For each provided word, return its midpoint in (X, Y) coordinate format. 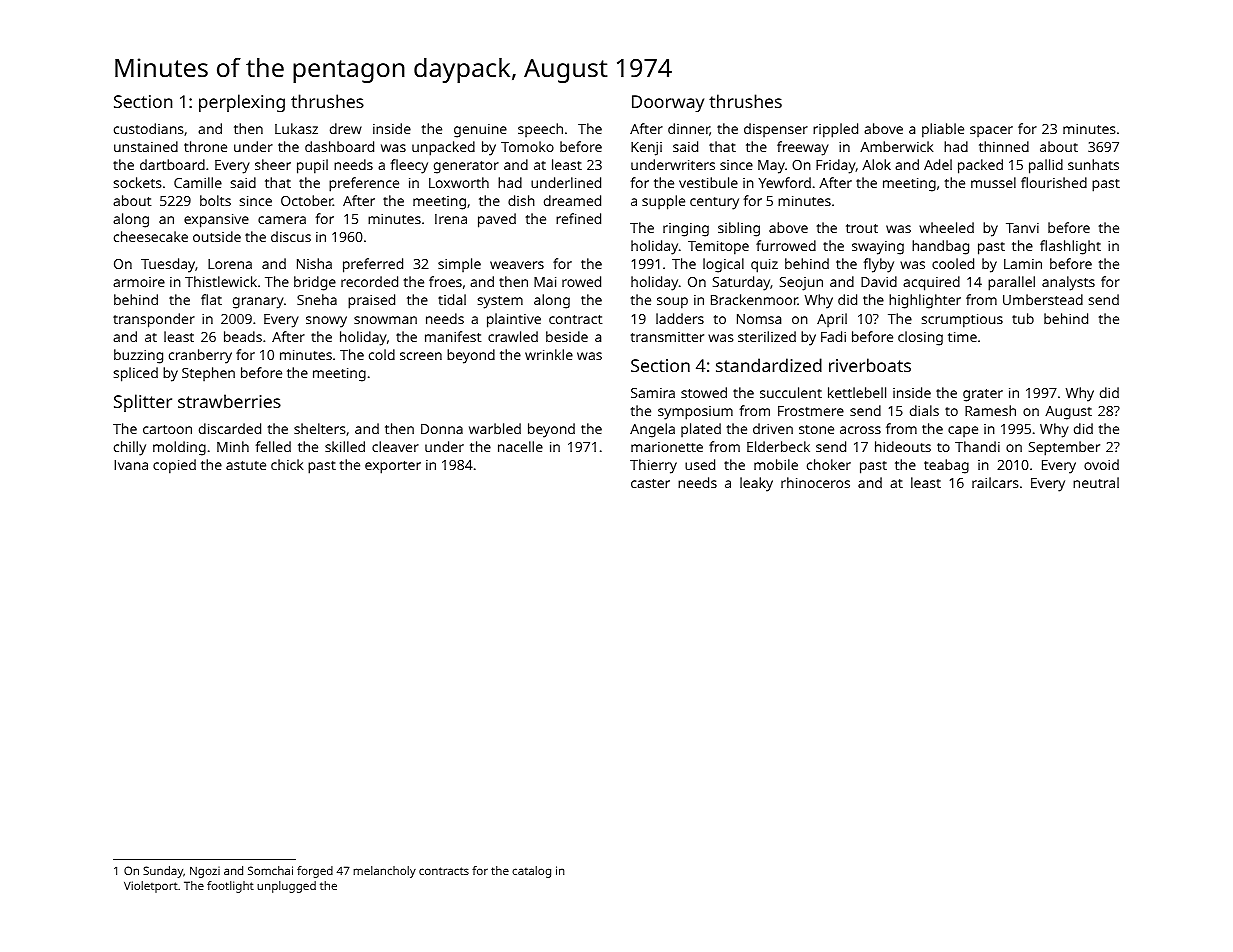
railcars (995, 482)
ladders (680, 318)
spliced (136, 374)
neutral (1096, 482)
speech (540, 130)
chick (287, 464)
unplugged (286, 887)
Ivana (131, 465)
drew (346, 128)
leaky (756, 484)
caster (650, 483)
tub (1023, 318)
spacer (991, 131)
